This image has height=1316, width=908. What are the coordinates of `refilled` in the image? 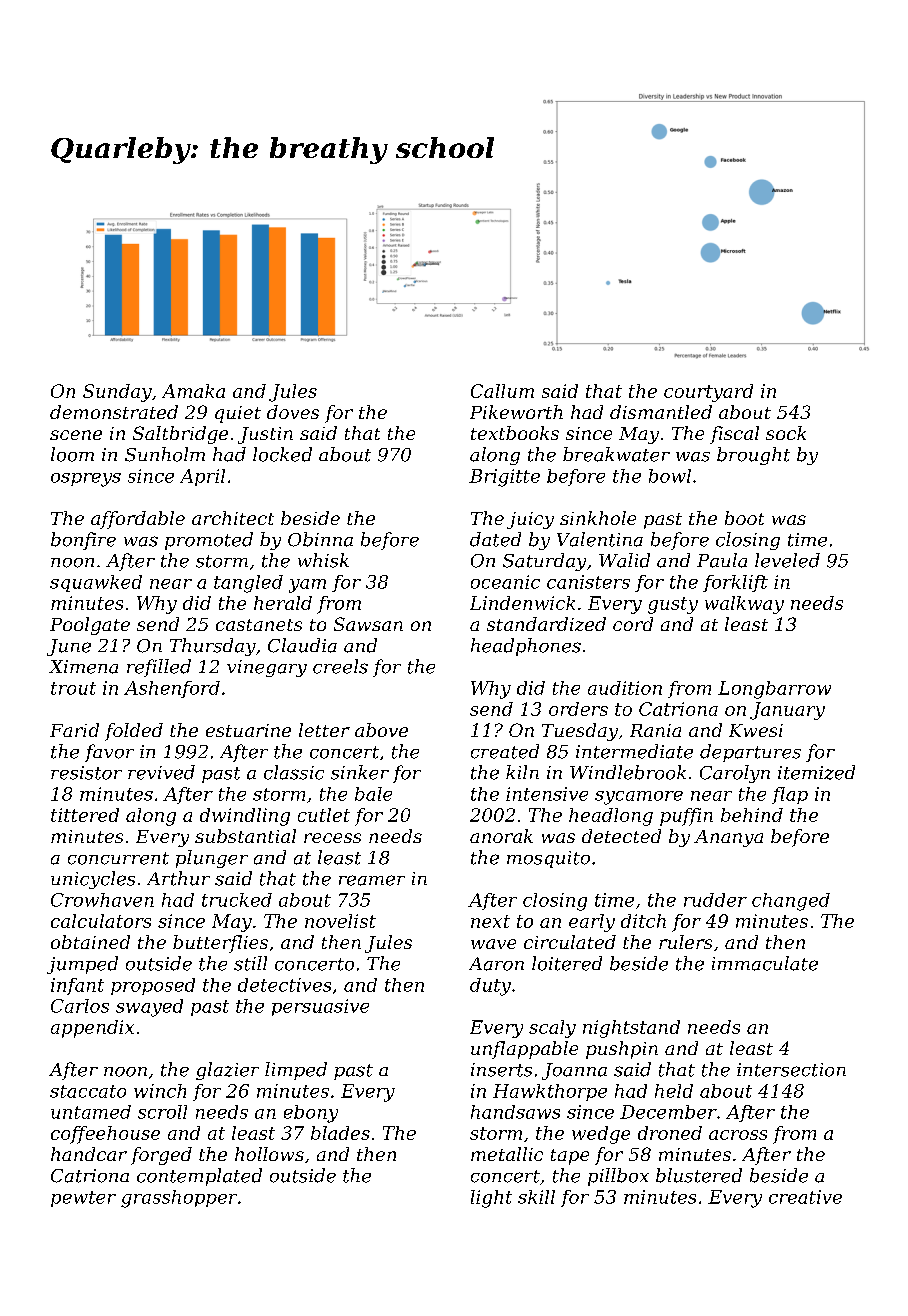 It's located at (159, 668).
